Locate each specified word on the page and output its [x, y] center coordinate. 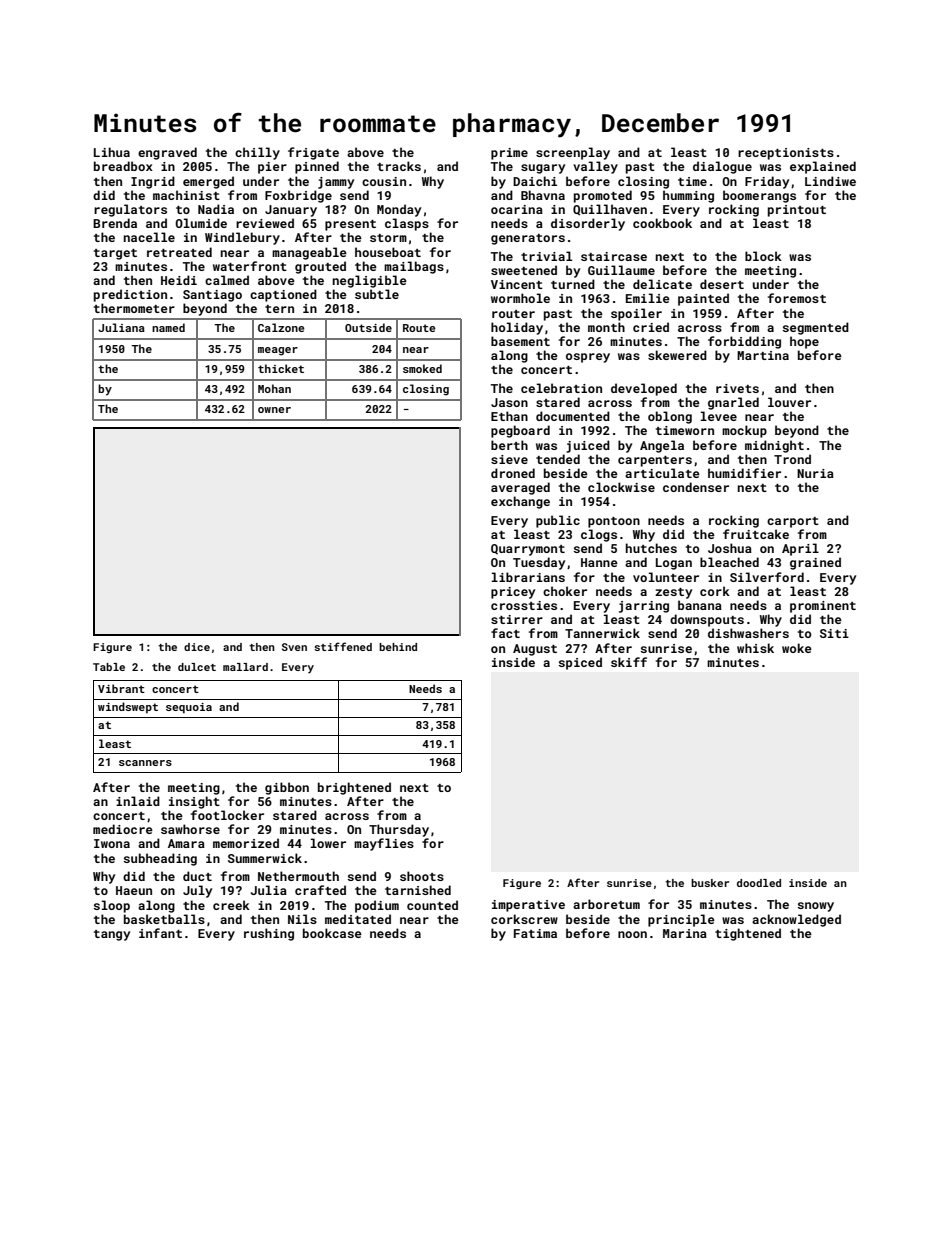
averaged [520, 488]
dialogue [722, 167]
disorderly [588, 224]
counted [432, 905]
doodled [759, 883]
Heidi [179, 280]
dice [197, 647]
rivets [737, 388]
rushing [269, 934]
